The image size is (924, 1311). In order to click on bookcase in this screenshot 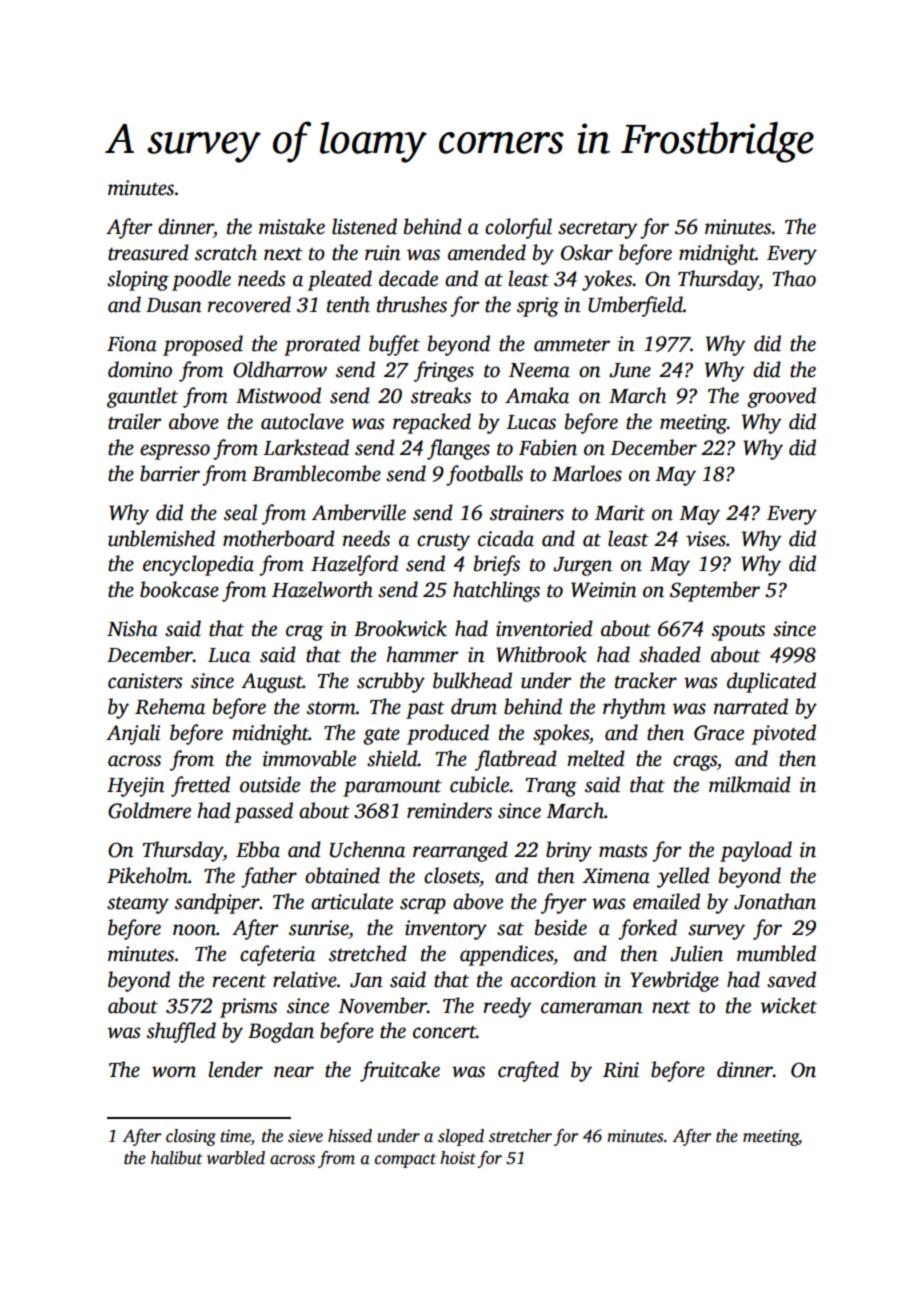, I will do `click(179, 589)`.
